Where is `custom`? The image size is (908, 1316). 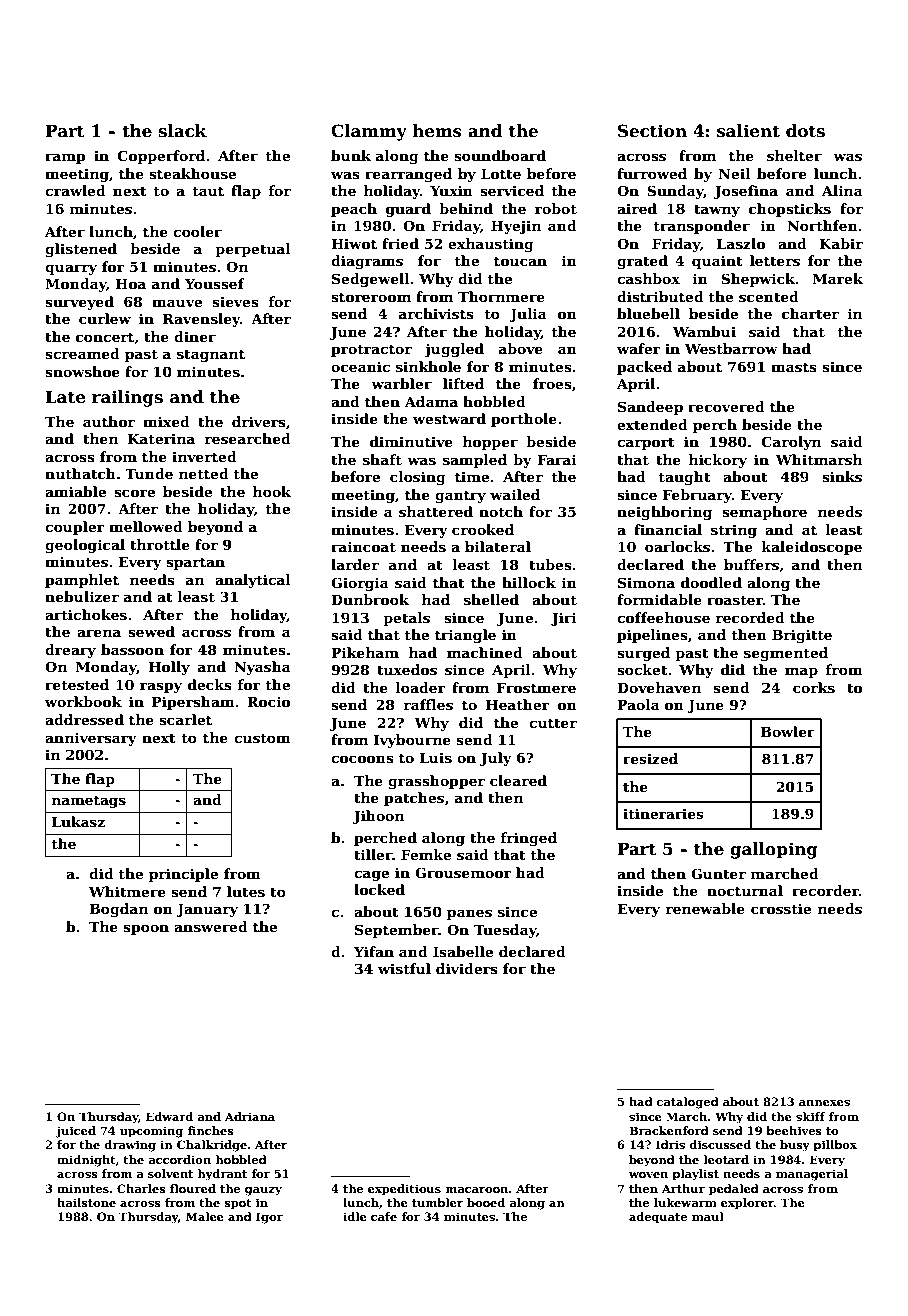
custom is located at coordinates (262, 738).
